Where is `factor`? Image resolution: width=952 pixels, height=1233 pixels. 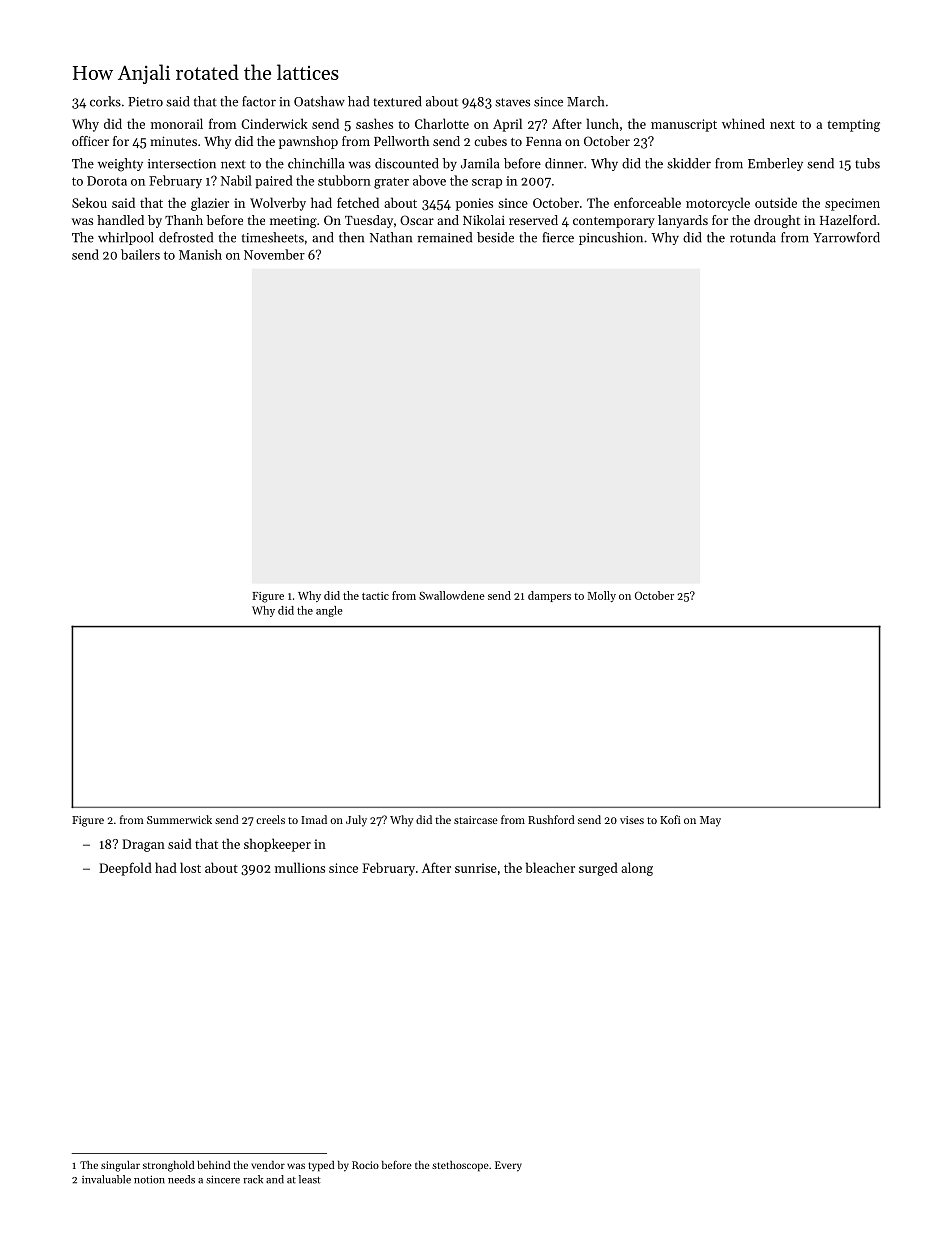
factor is located at coordinates (259, 101).
